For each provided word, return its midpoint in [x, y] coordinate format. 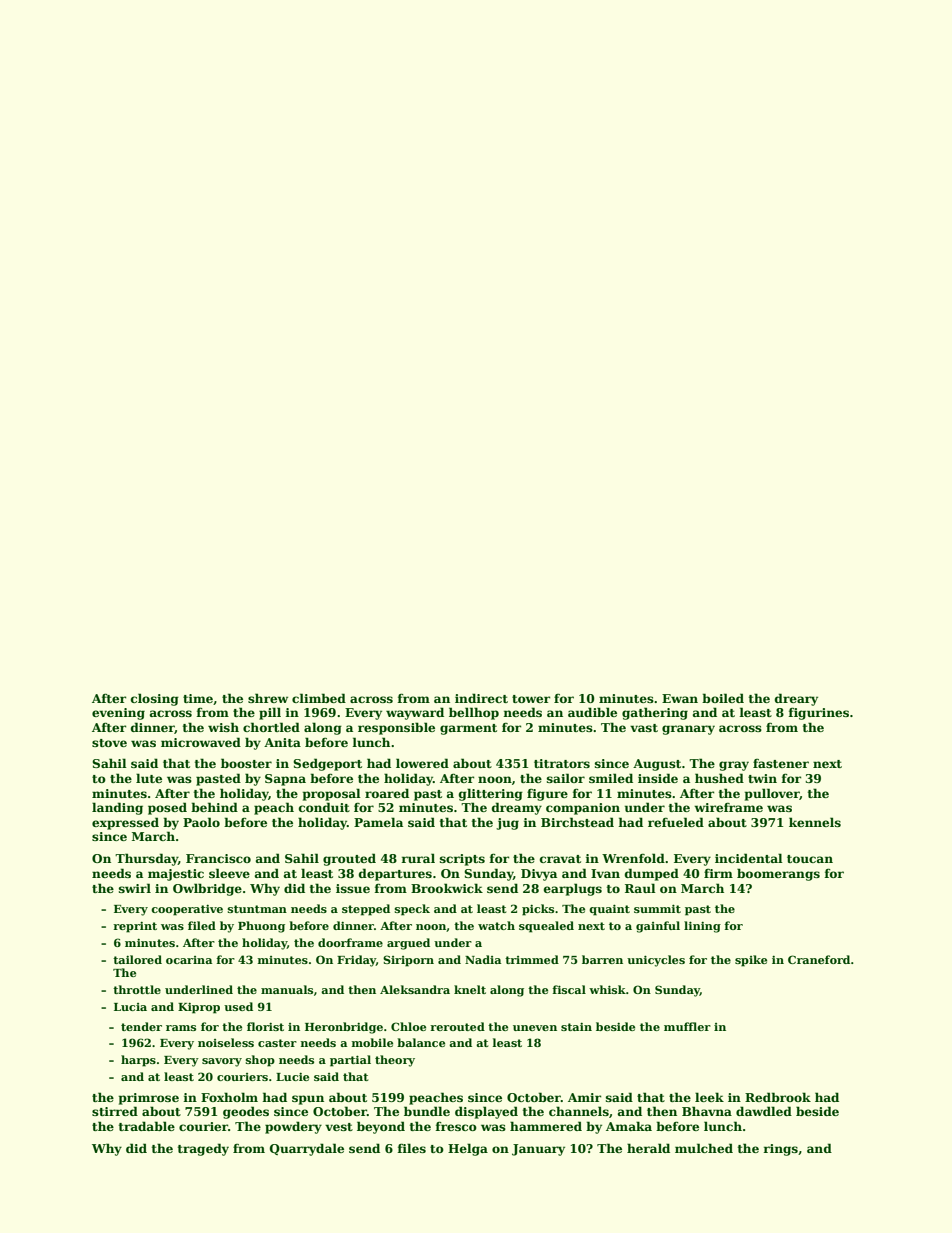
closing [155, 699]
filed [202, 925]
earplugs [573, 889]
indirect [481, 698]
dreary [796, 699]
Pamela [378, 822]
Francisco [218, 858]
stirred [115, 1111]
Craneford [819, 959]
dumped [652, 874]
